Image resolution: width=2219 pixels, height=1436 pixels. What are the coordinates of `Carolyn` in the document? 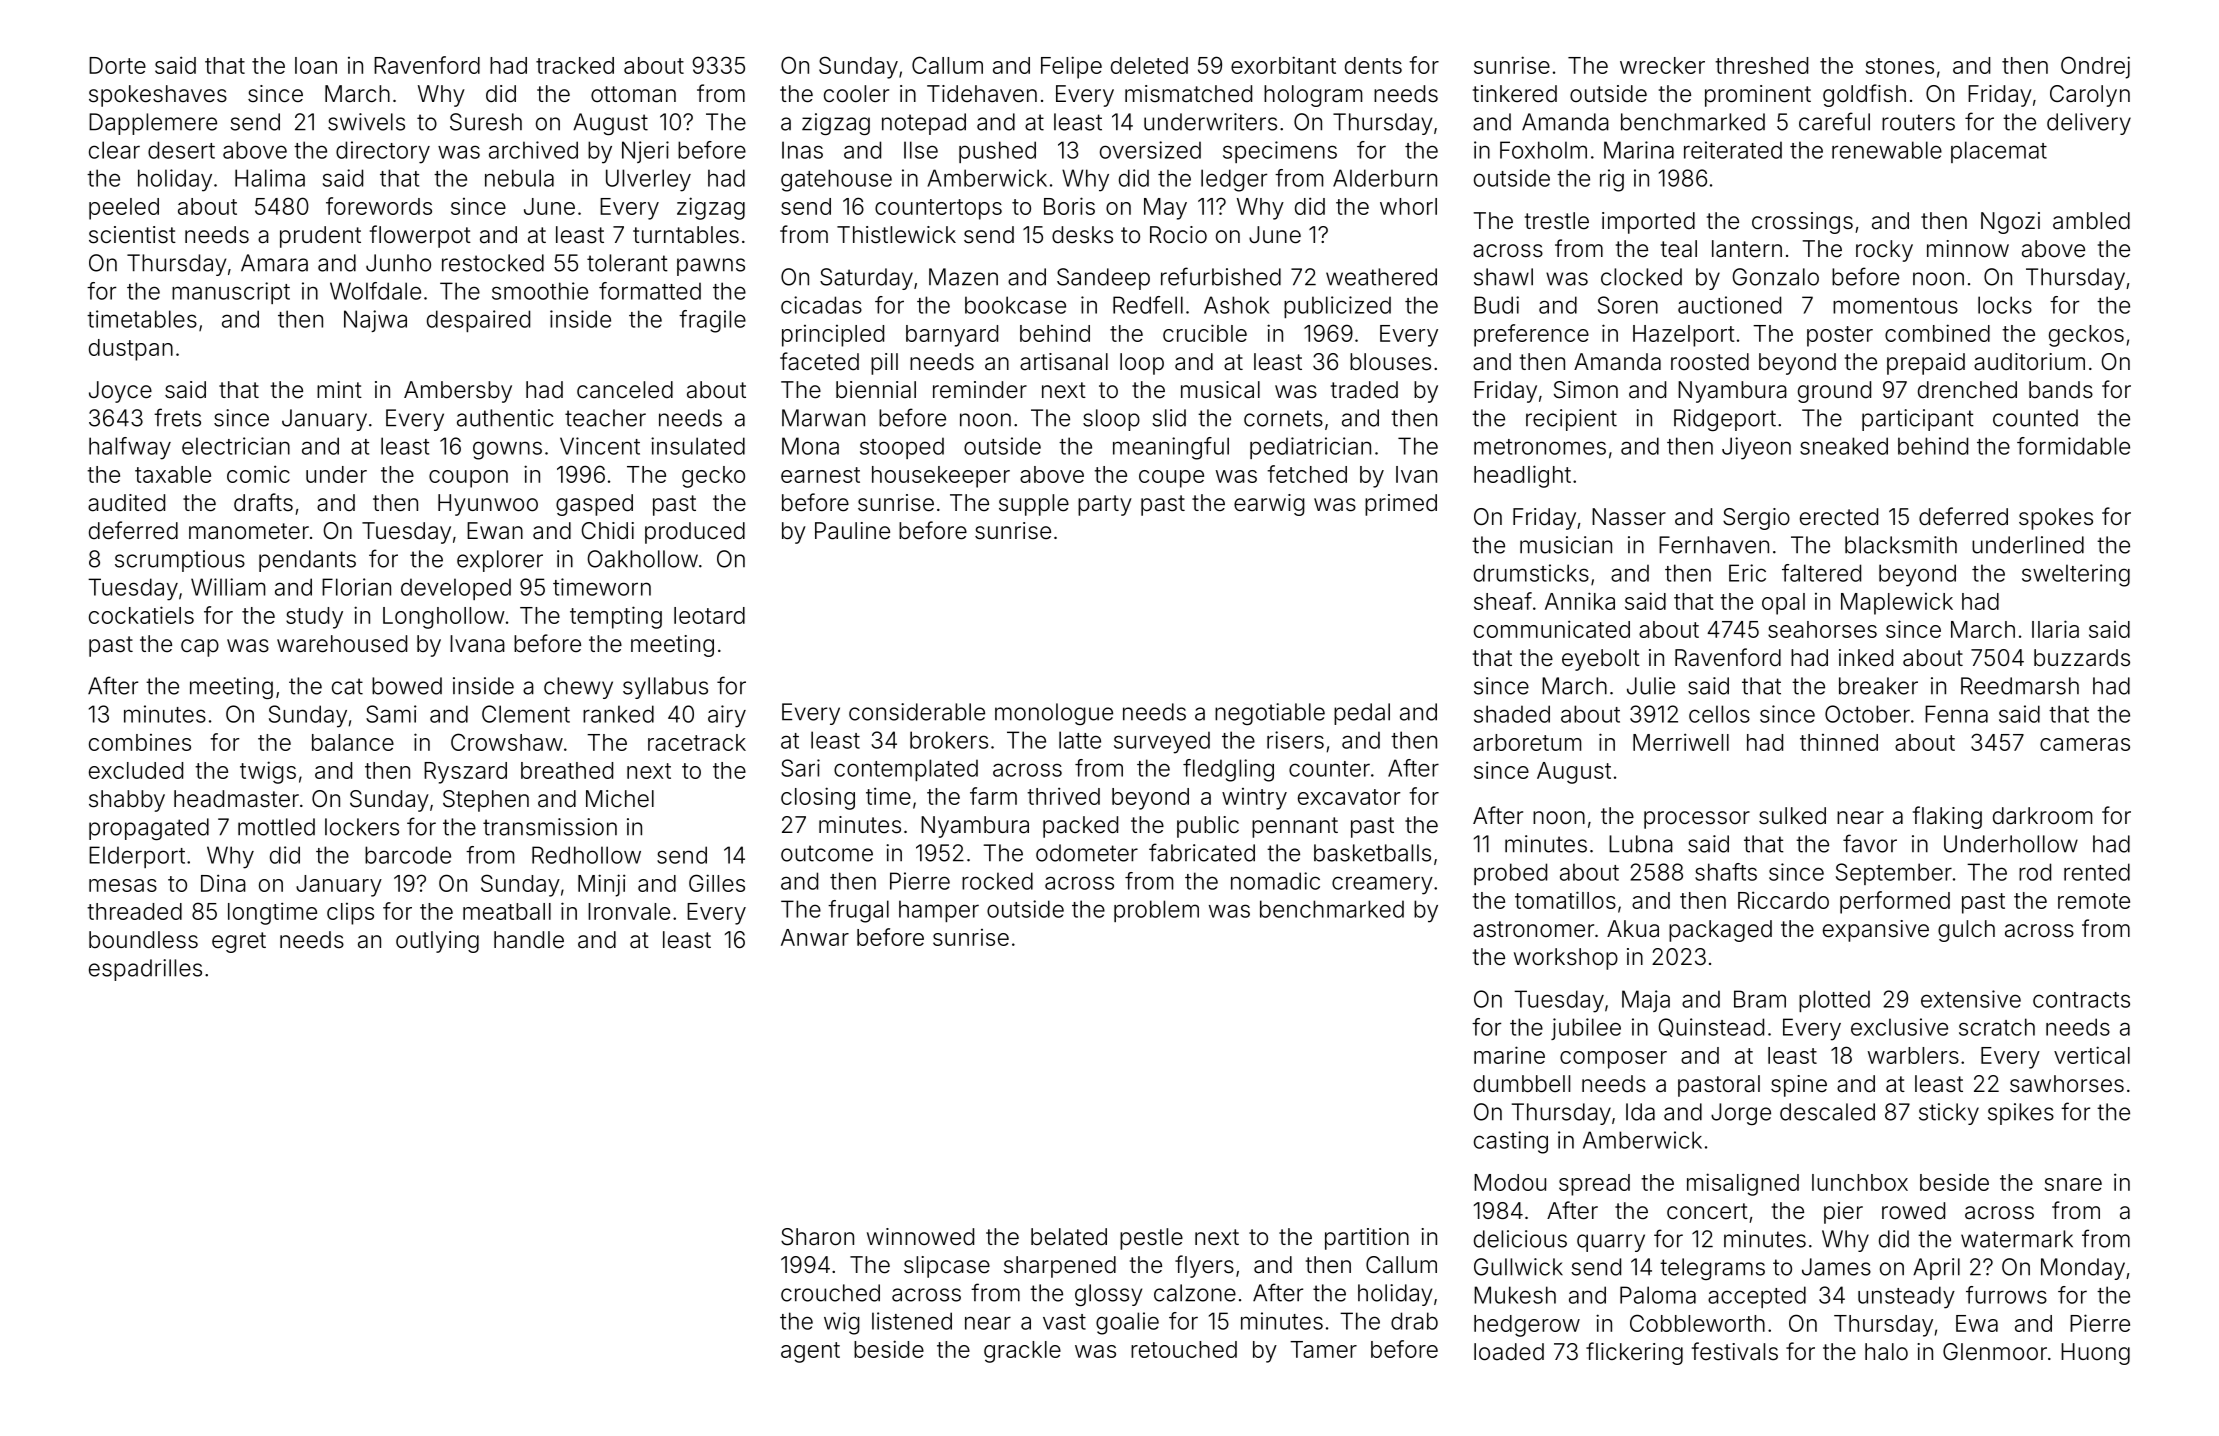 It's located at (2090, 96).
